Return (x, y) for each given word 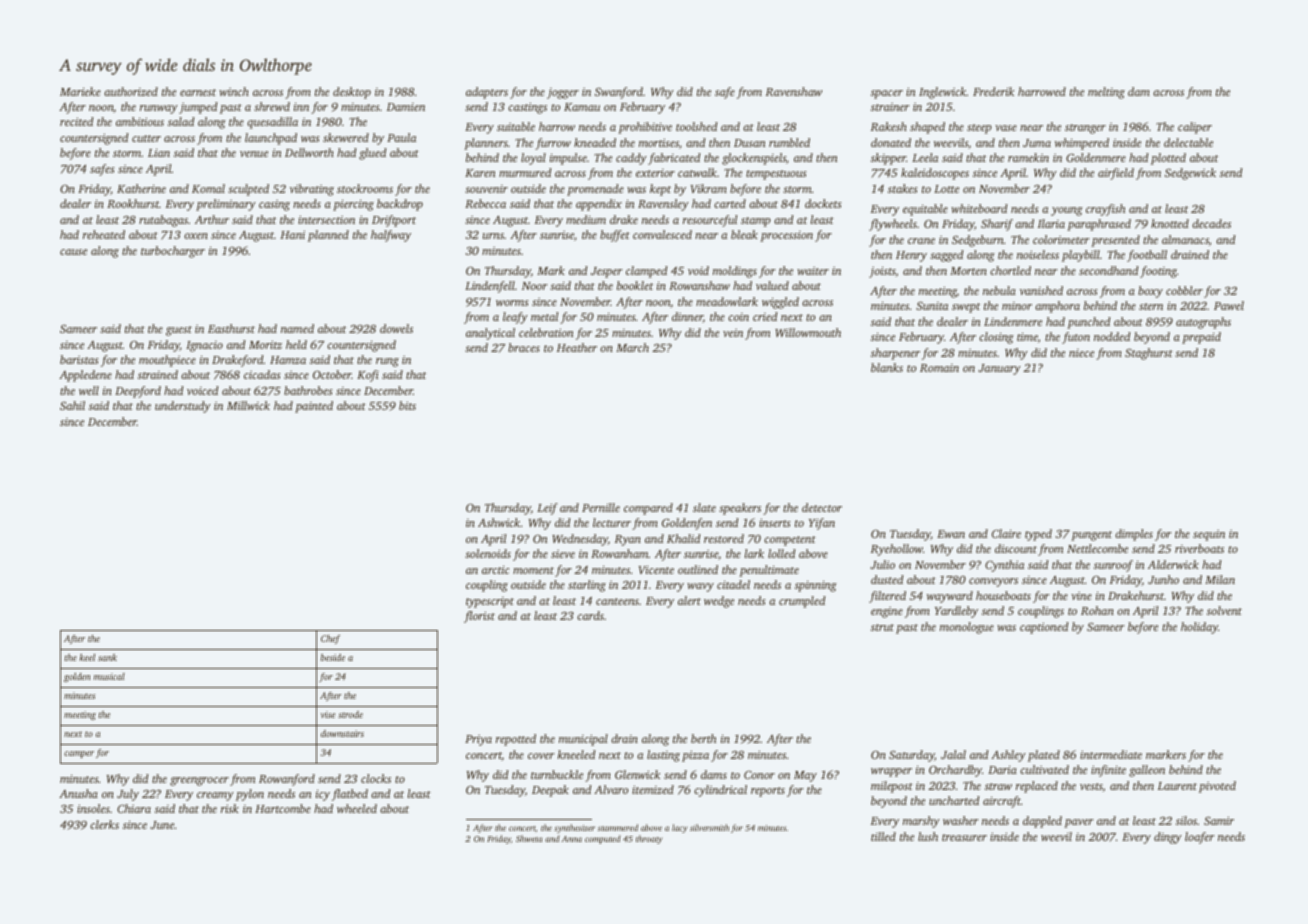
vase (1006, 128)
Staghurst (1149, 354)
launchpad (271, 139)
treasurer (964, 837)
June (162, 825)
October (332, 374)
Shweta (529, 838)
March (632, 347)
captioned (1044, 628)
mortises (659, 142)
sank (107, 657)
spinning (816, 586)
